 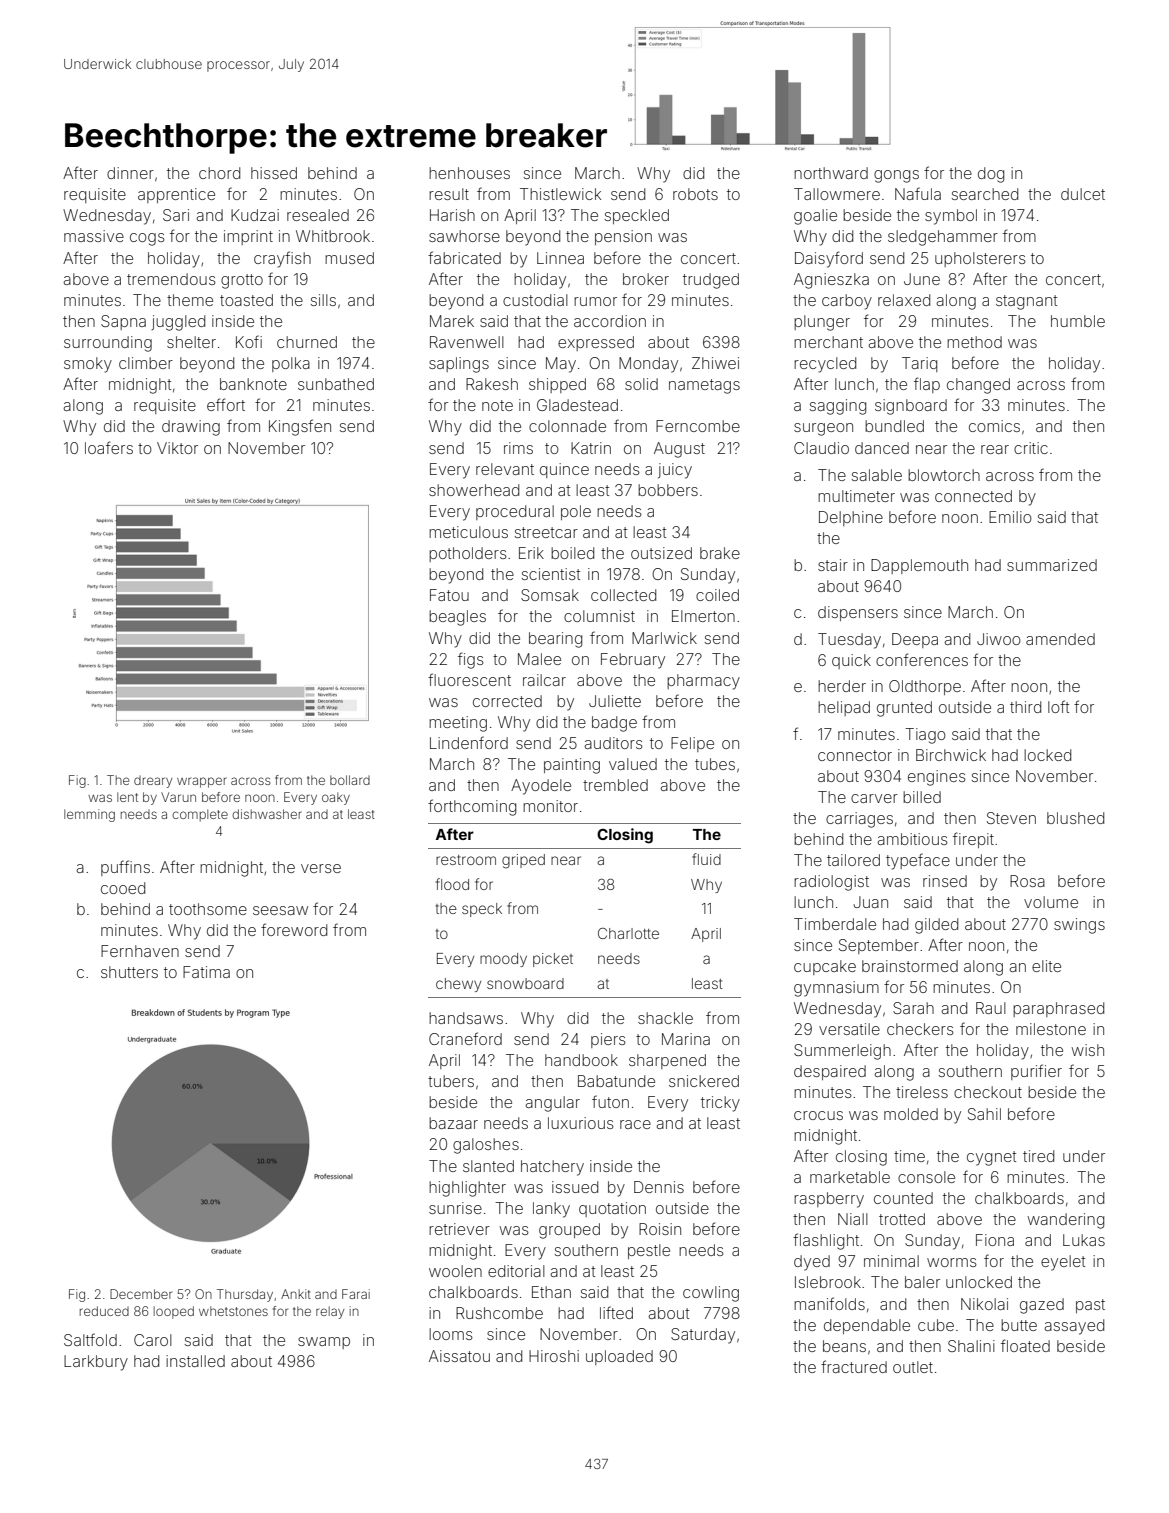 I want to click on Marek, so click(x=452, y=321).
